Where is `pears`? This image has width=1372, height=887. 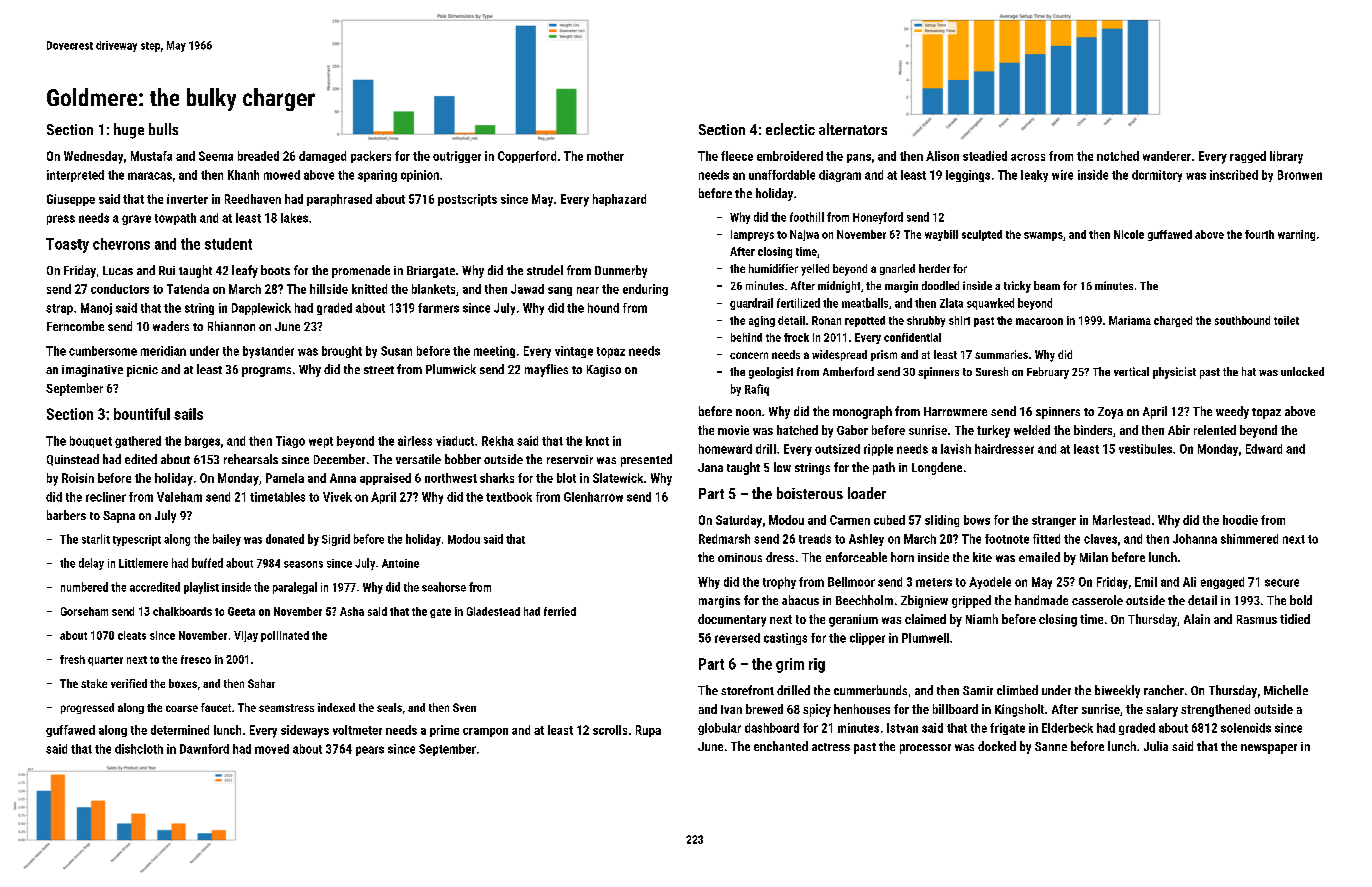 pears is located at coordinates (370, 751).
